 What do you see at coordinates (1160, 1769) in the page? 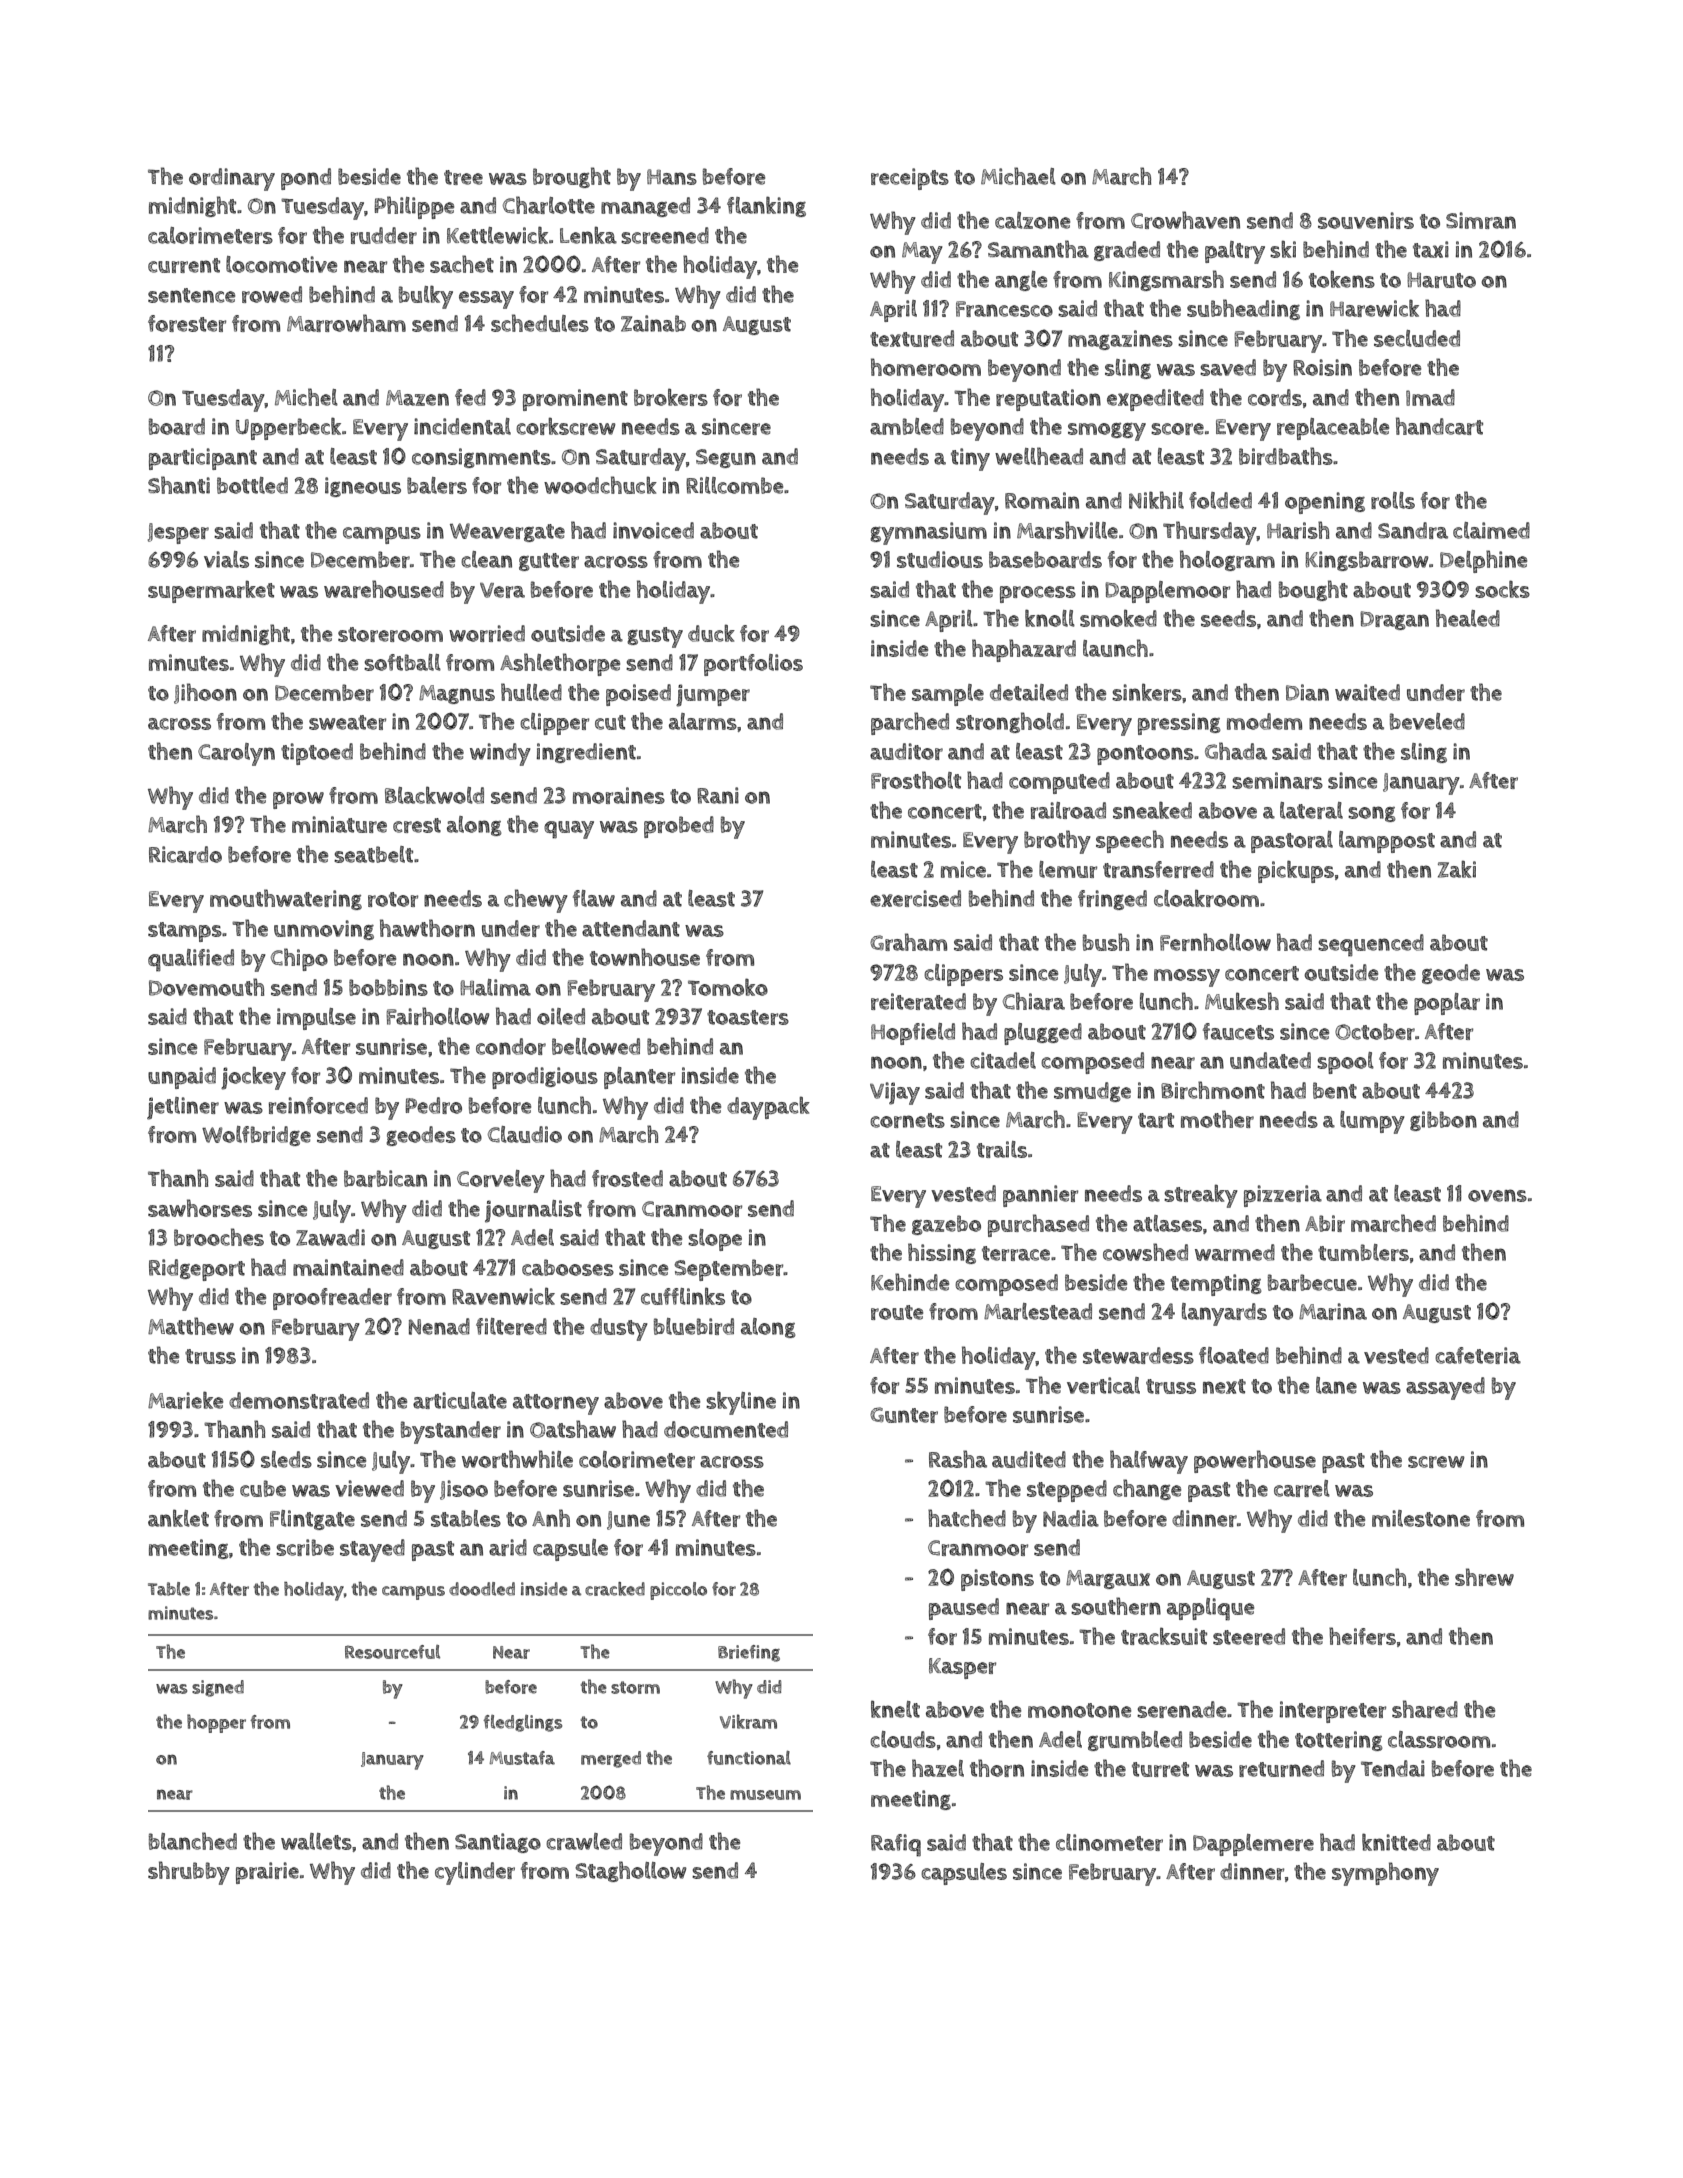
I see `turret` at bounding box center [1160, 1769].
